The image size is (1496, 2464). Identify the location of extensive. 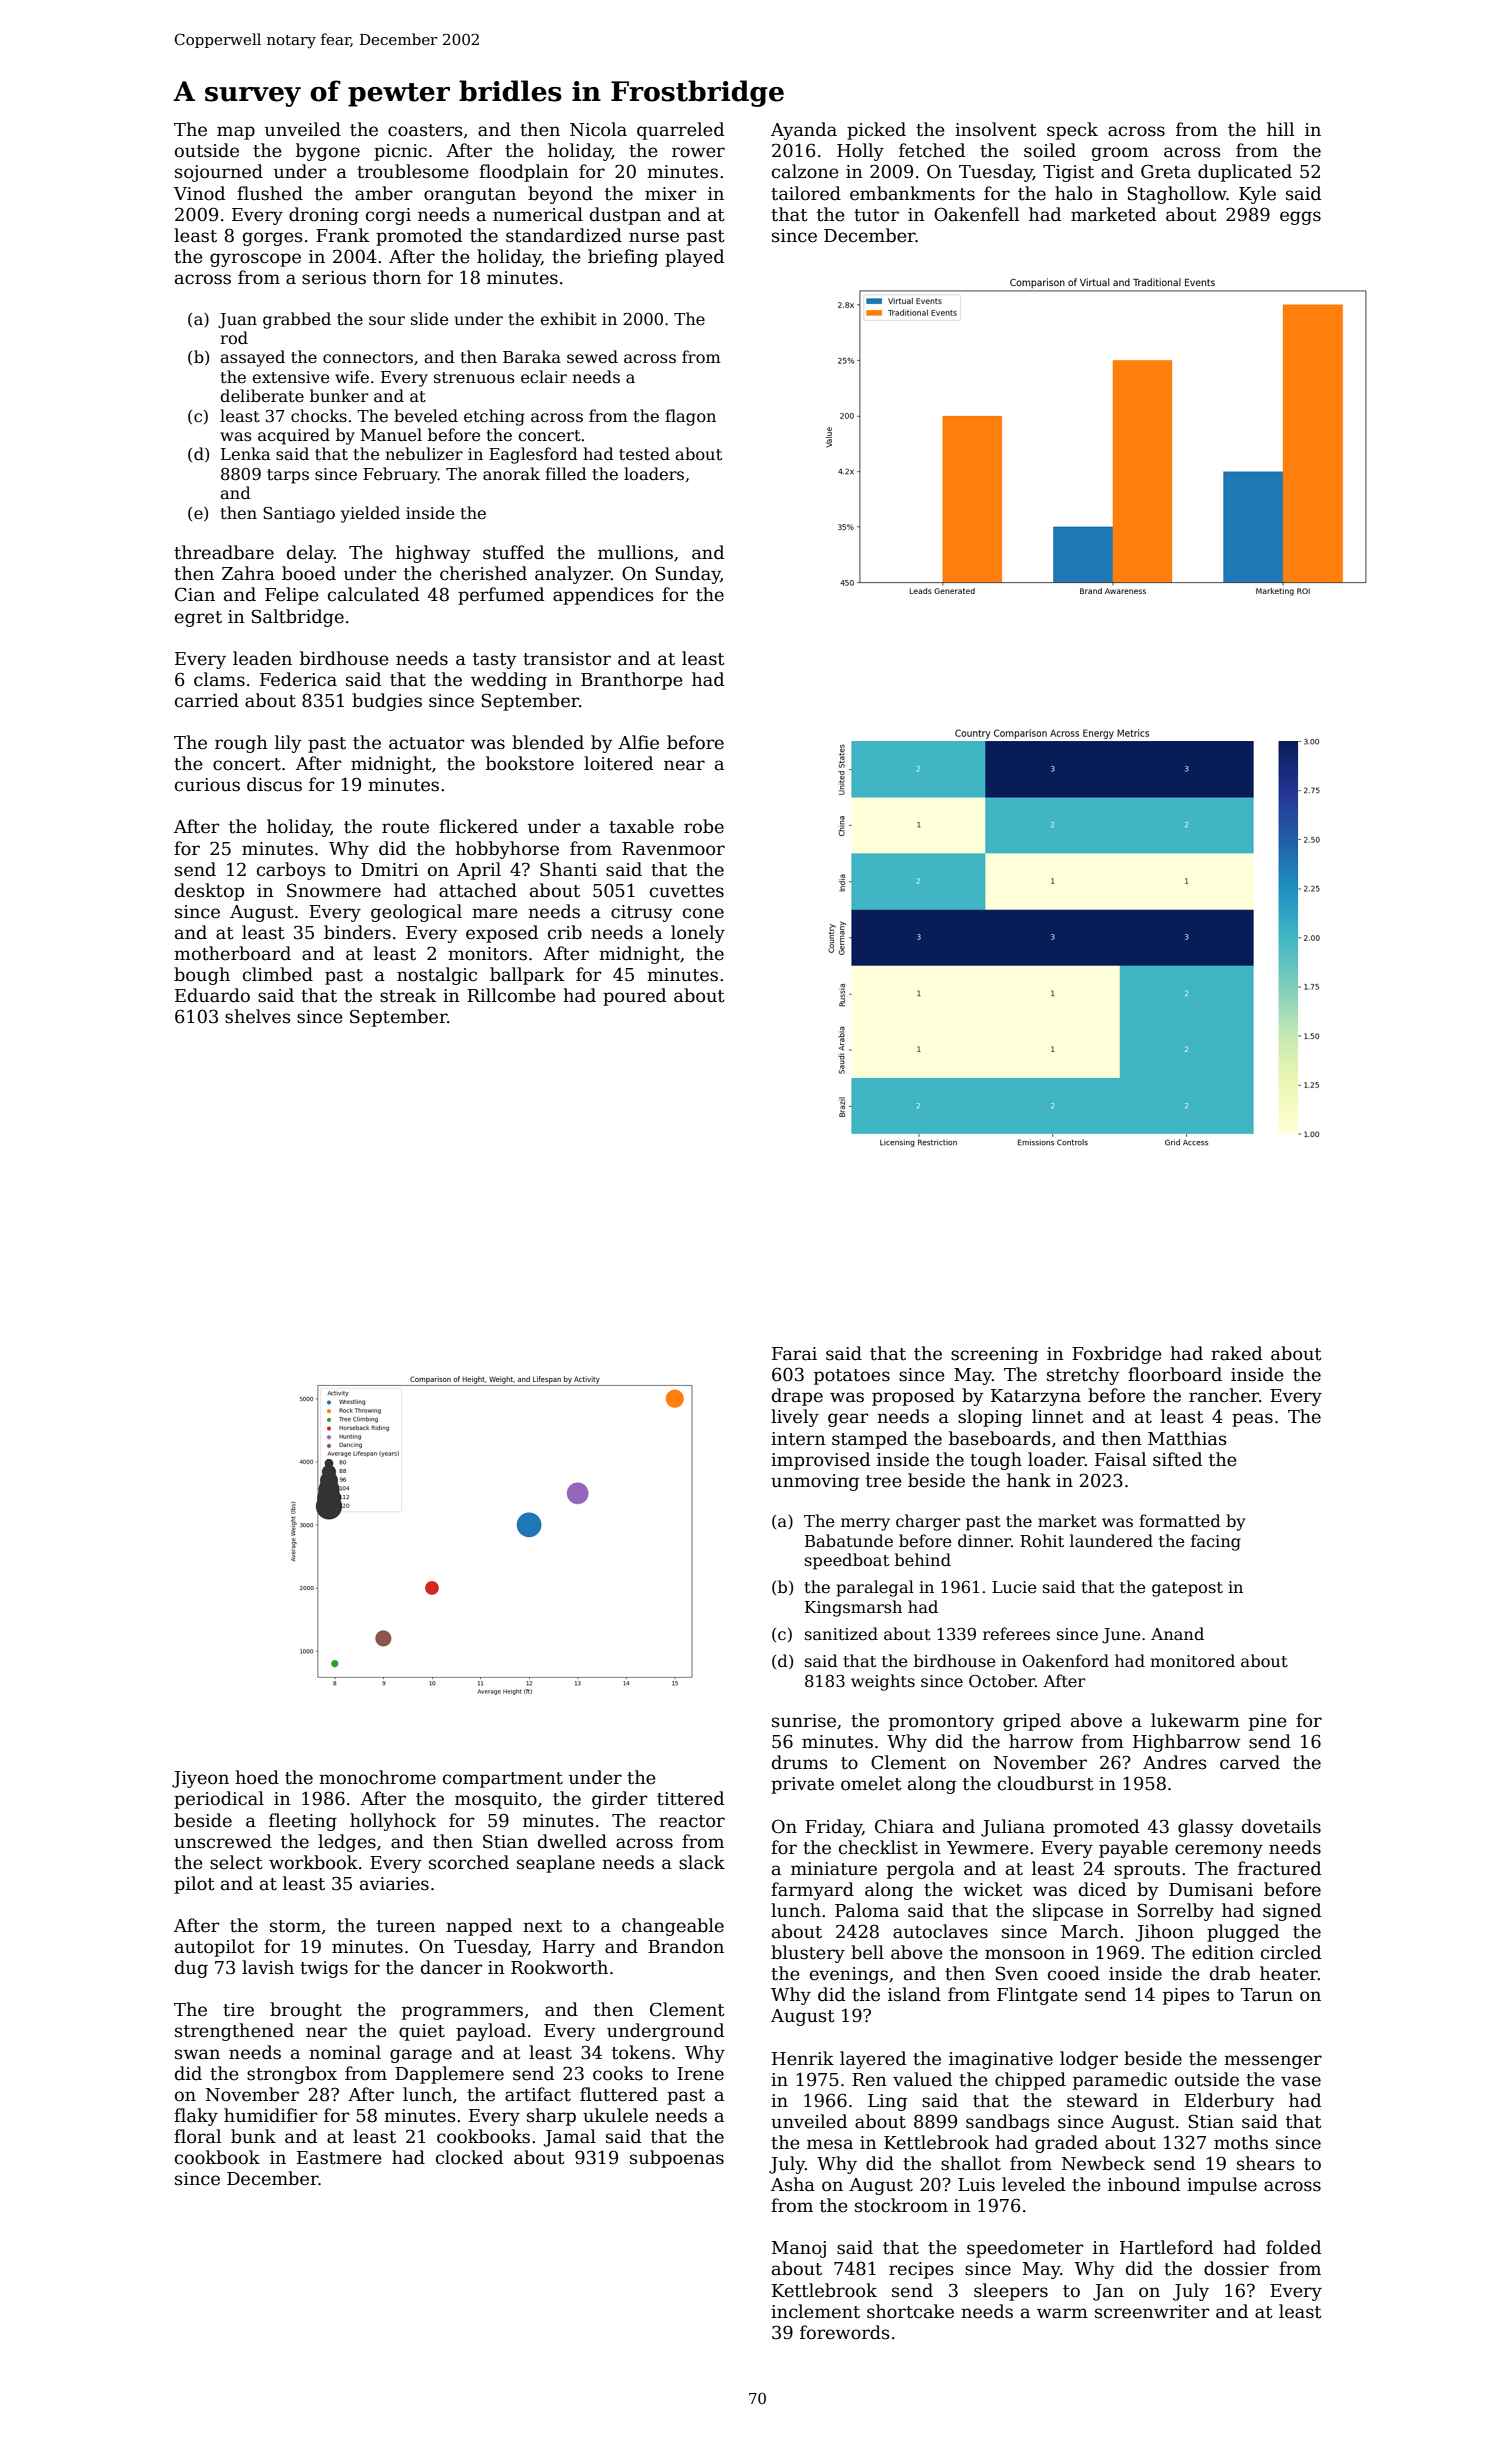
(290, 377).
